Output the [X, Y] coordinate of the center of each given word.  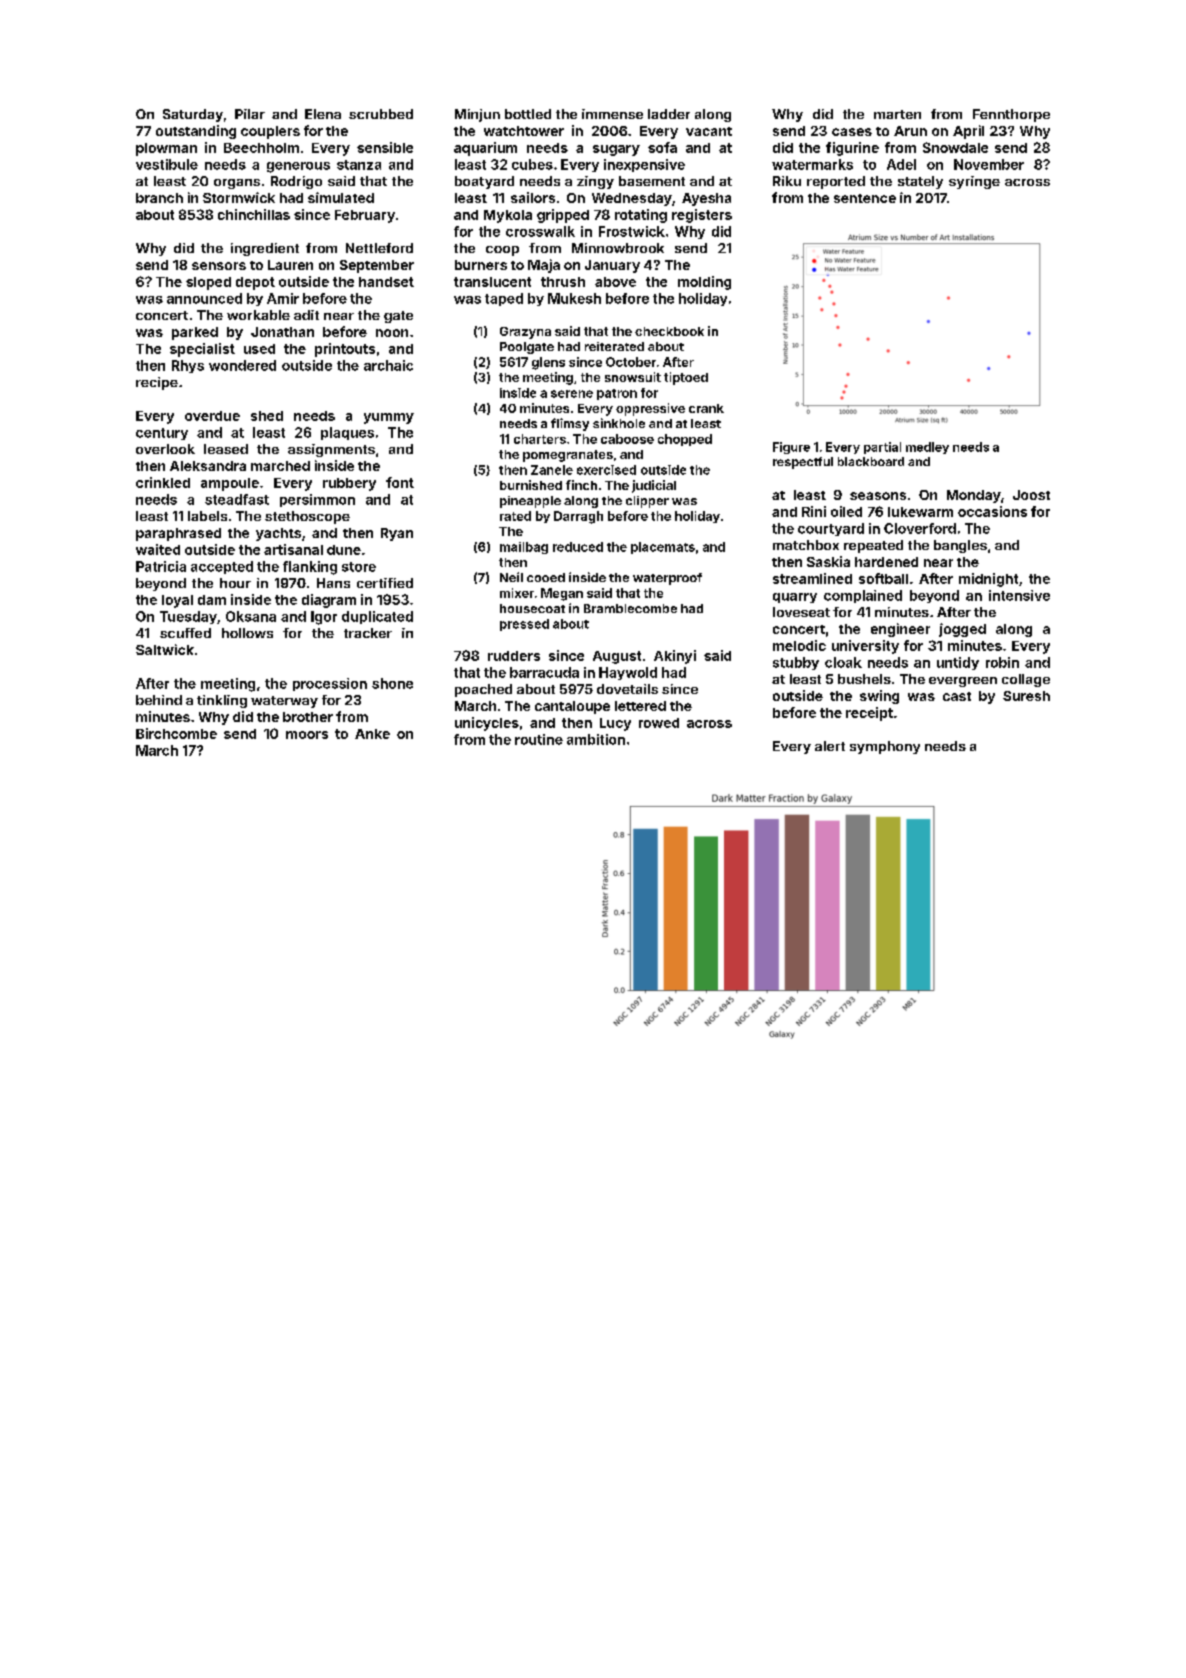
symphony [885, 747]
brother [308, 717]
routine [539, 739]
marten [897, 114]
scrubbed [381, 114]
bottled [528, 114]
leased [226, 449]
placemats [663, 548]
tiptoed [686, 378]
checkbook [669, 331]
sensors [219, 266]
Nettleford [379, 248]
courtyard [831, 529]
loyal [177, 601]
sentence [865, 198]
